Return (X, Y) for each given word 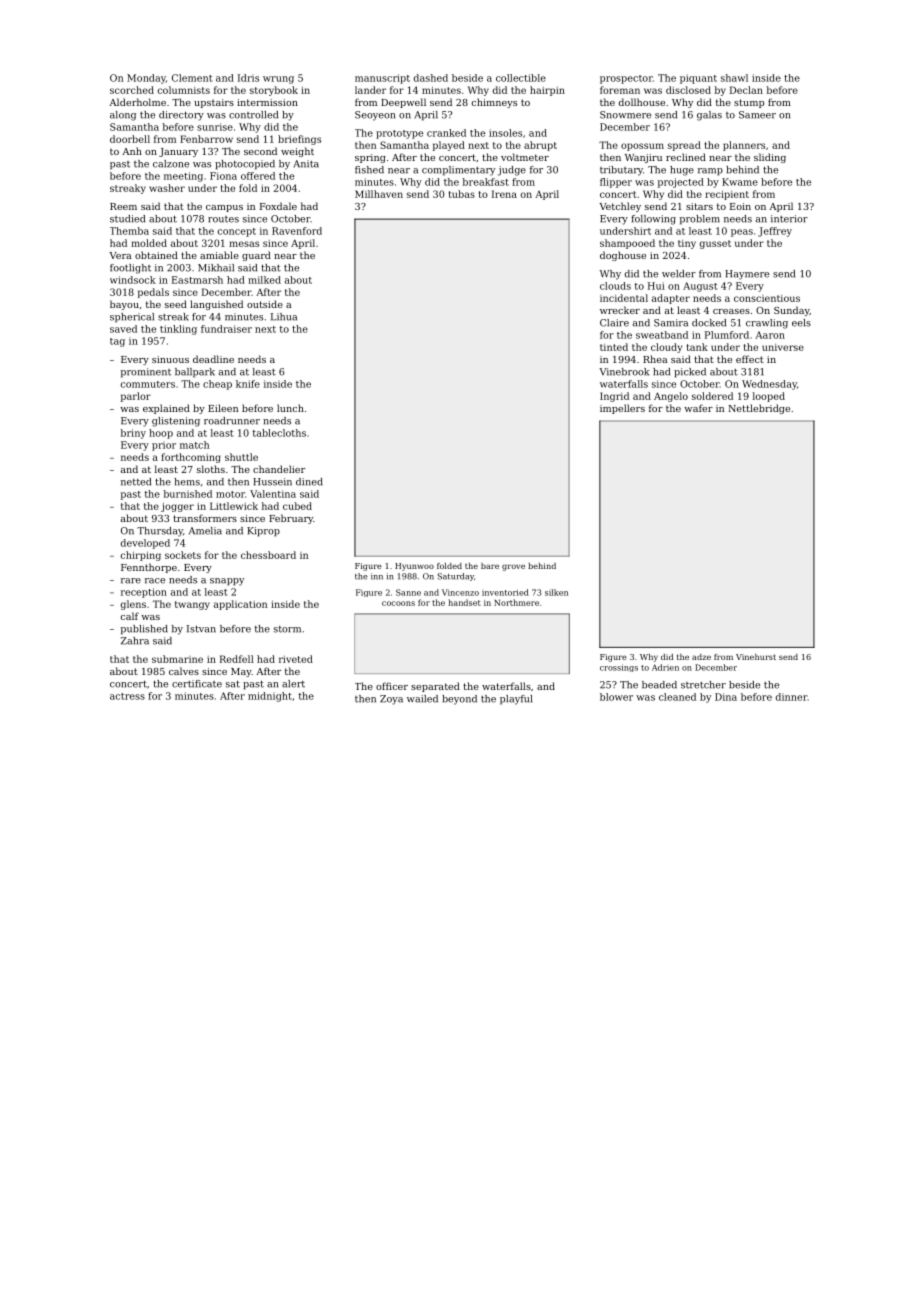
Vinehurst (756, 657)
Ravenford (297, 231)
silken (556, 592)
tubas (462, 194)
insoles (505, 133)
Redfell (237, 659)
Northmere (516, 602)
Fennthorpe (149, 568)
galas (709, 116)
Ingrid (614, 397)
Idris (248, 78)
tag (117, 342)
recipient (727, 195)
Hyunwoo (414, 567)
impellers (622, 409)
